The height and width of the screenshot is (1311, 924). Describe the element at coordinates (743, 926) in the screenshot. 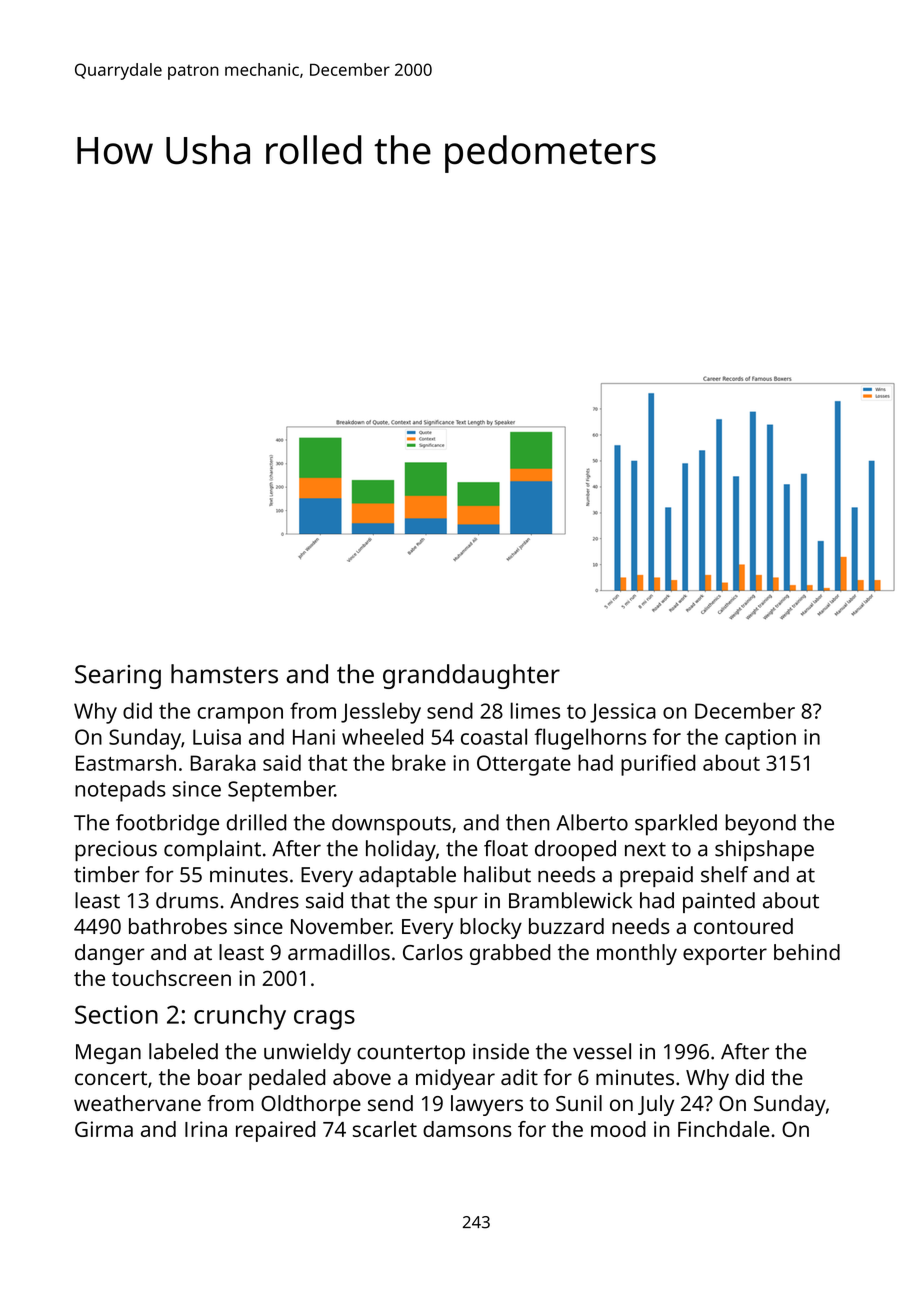

I see `contoured` at that location.
